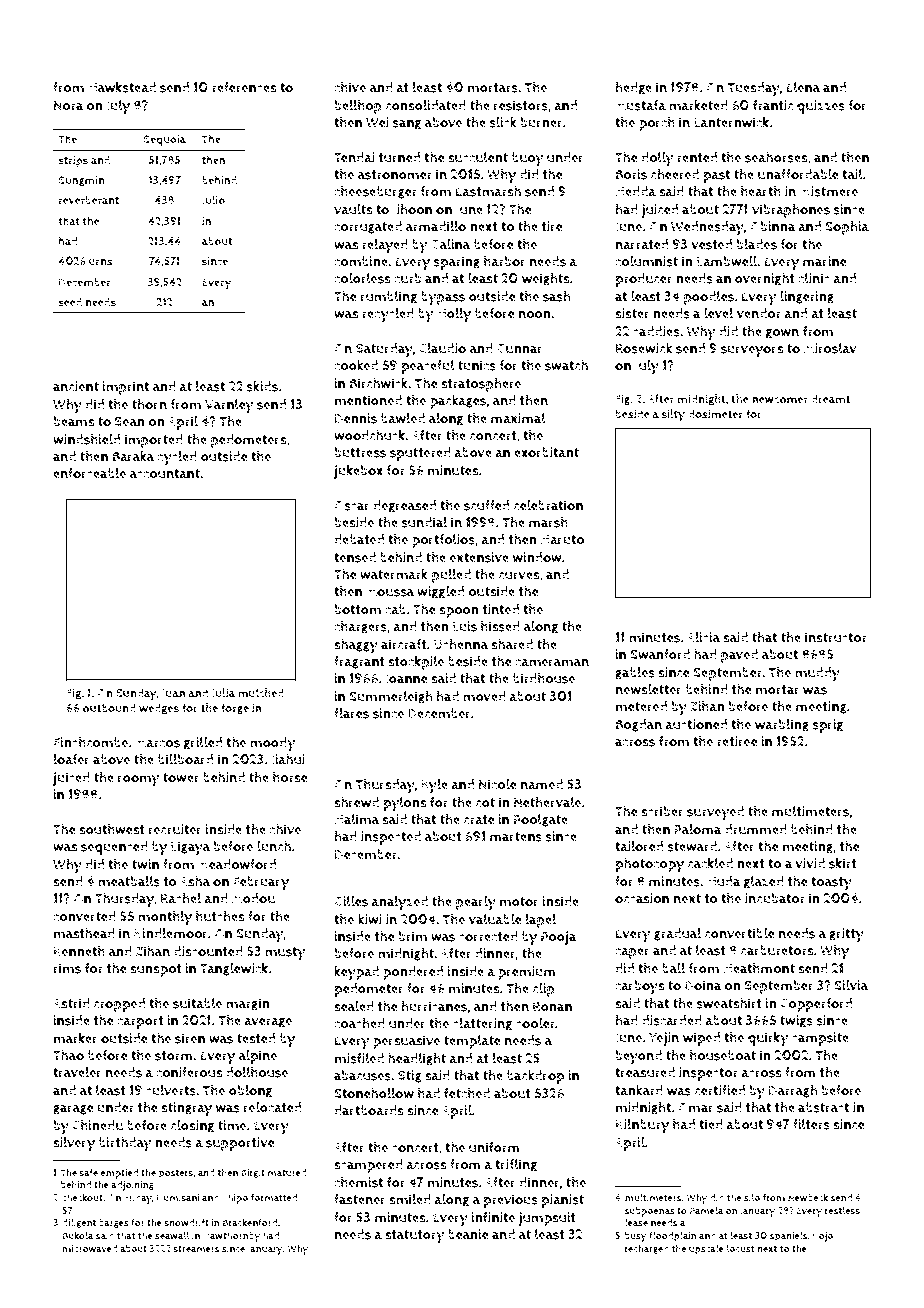 The height and width of the document is (1308, 924). What do you see at coordinates (213, 200) in the document?
I see `Julio` at bounding box center [213, 200].
